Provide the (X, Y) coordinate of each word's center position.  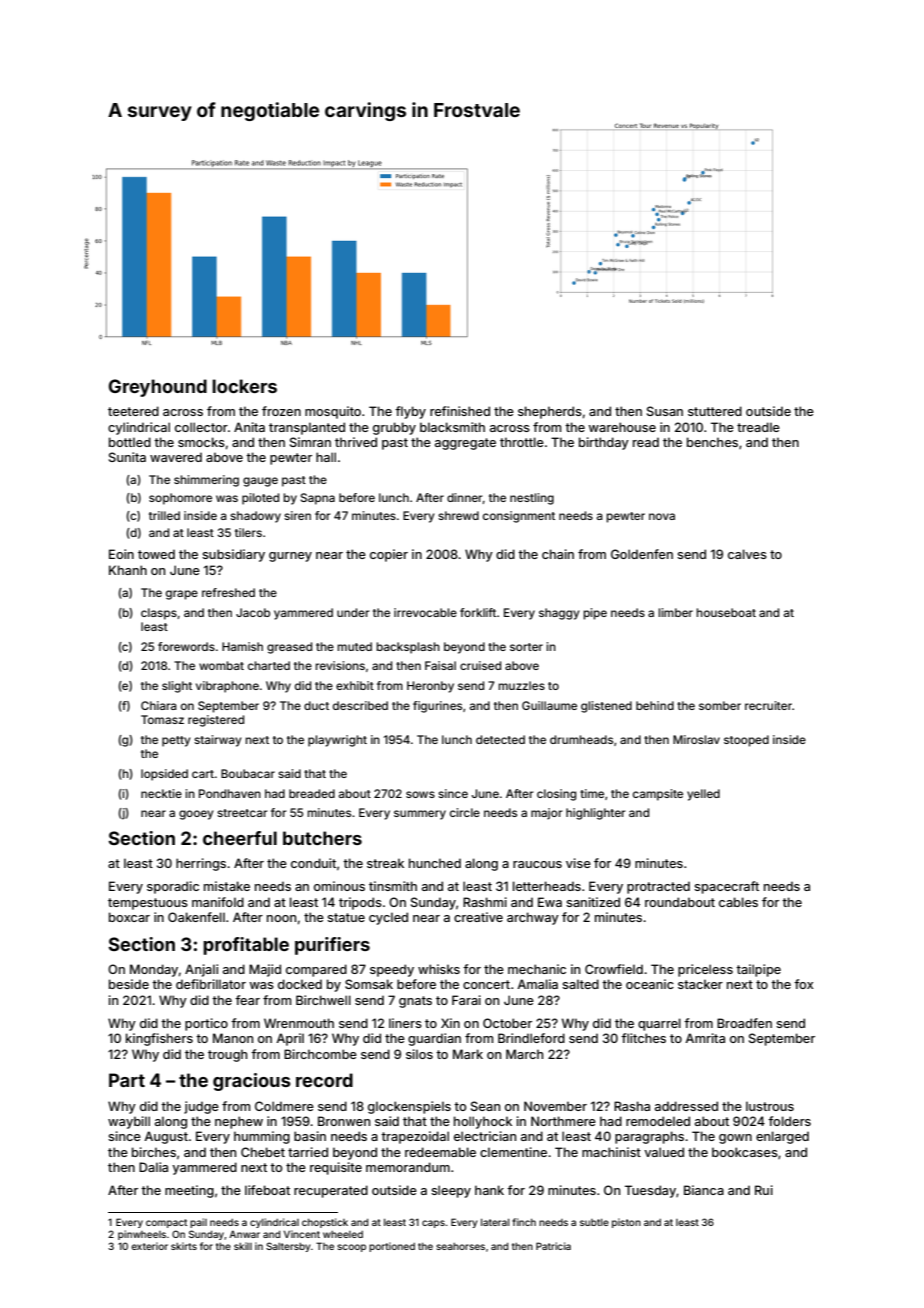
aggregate (465, 444)
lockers (244, 386)
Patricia (553, 1246)
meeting (189, 1191)
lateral (495, 1222)
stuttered (715, 411)
